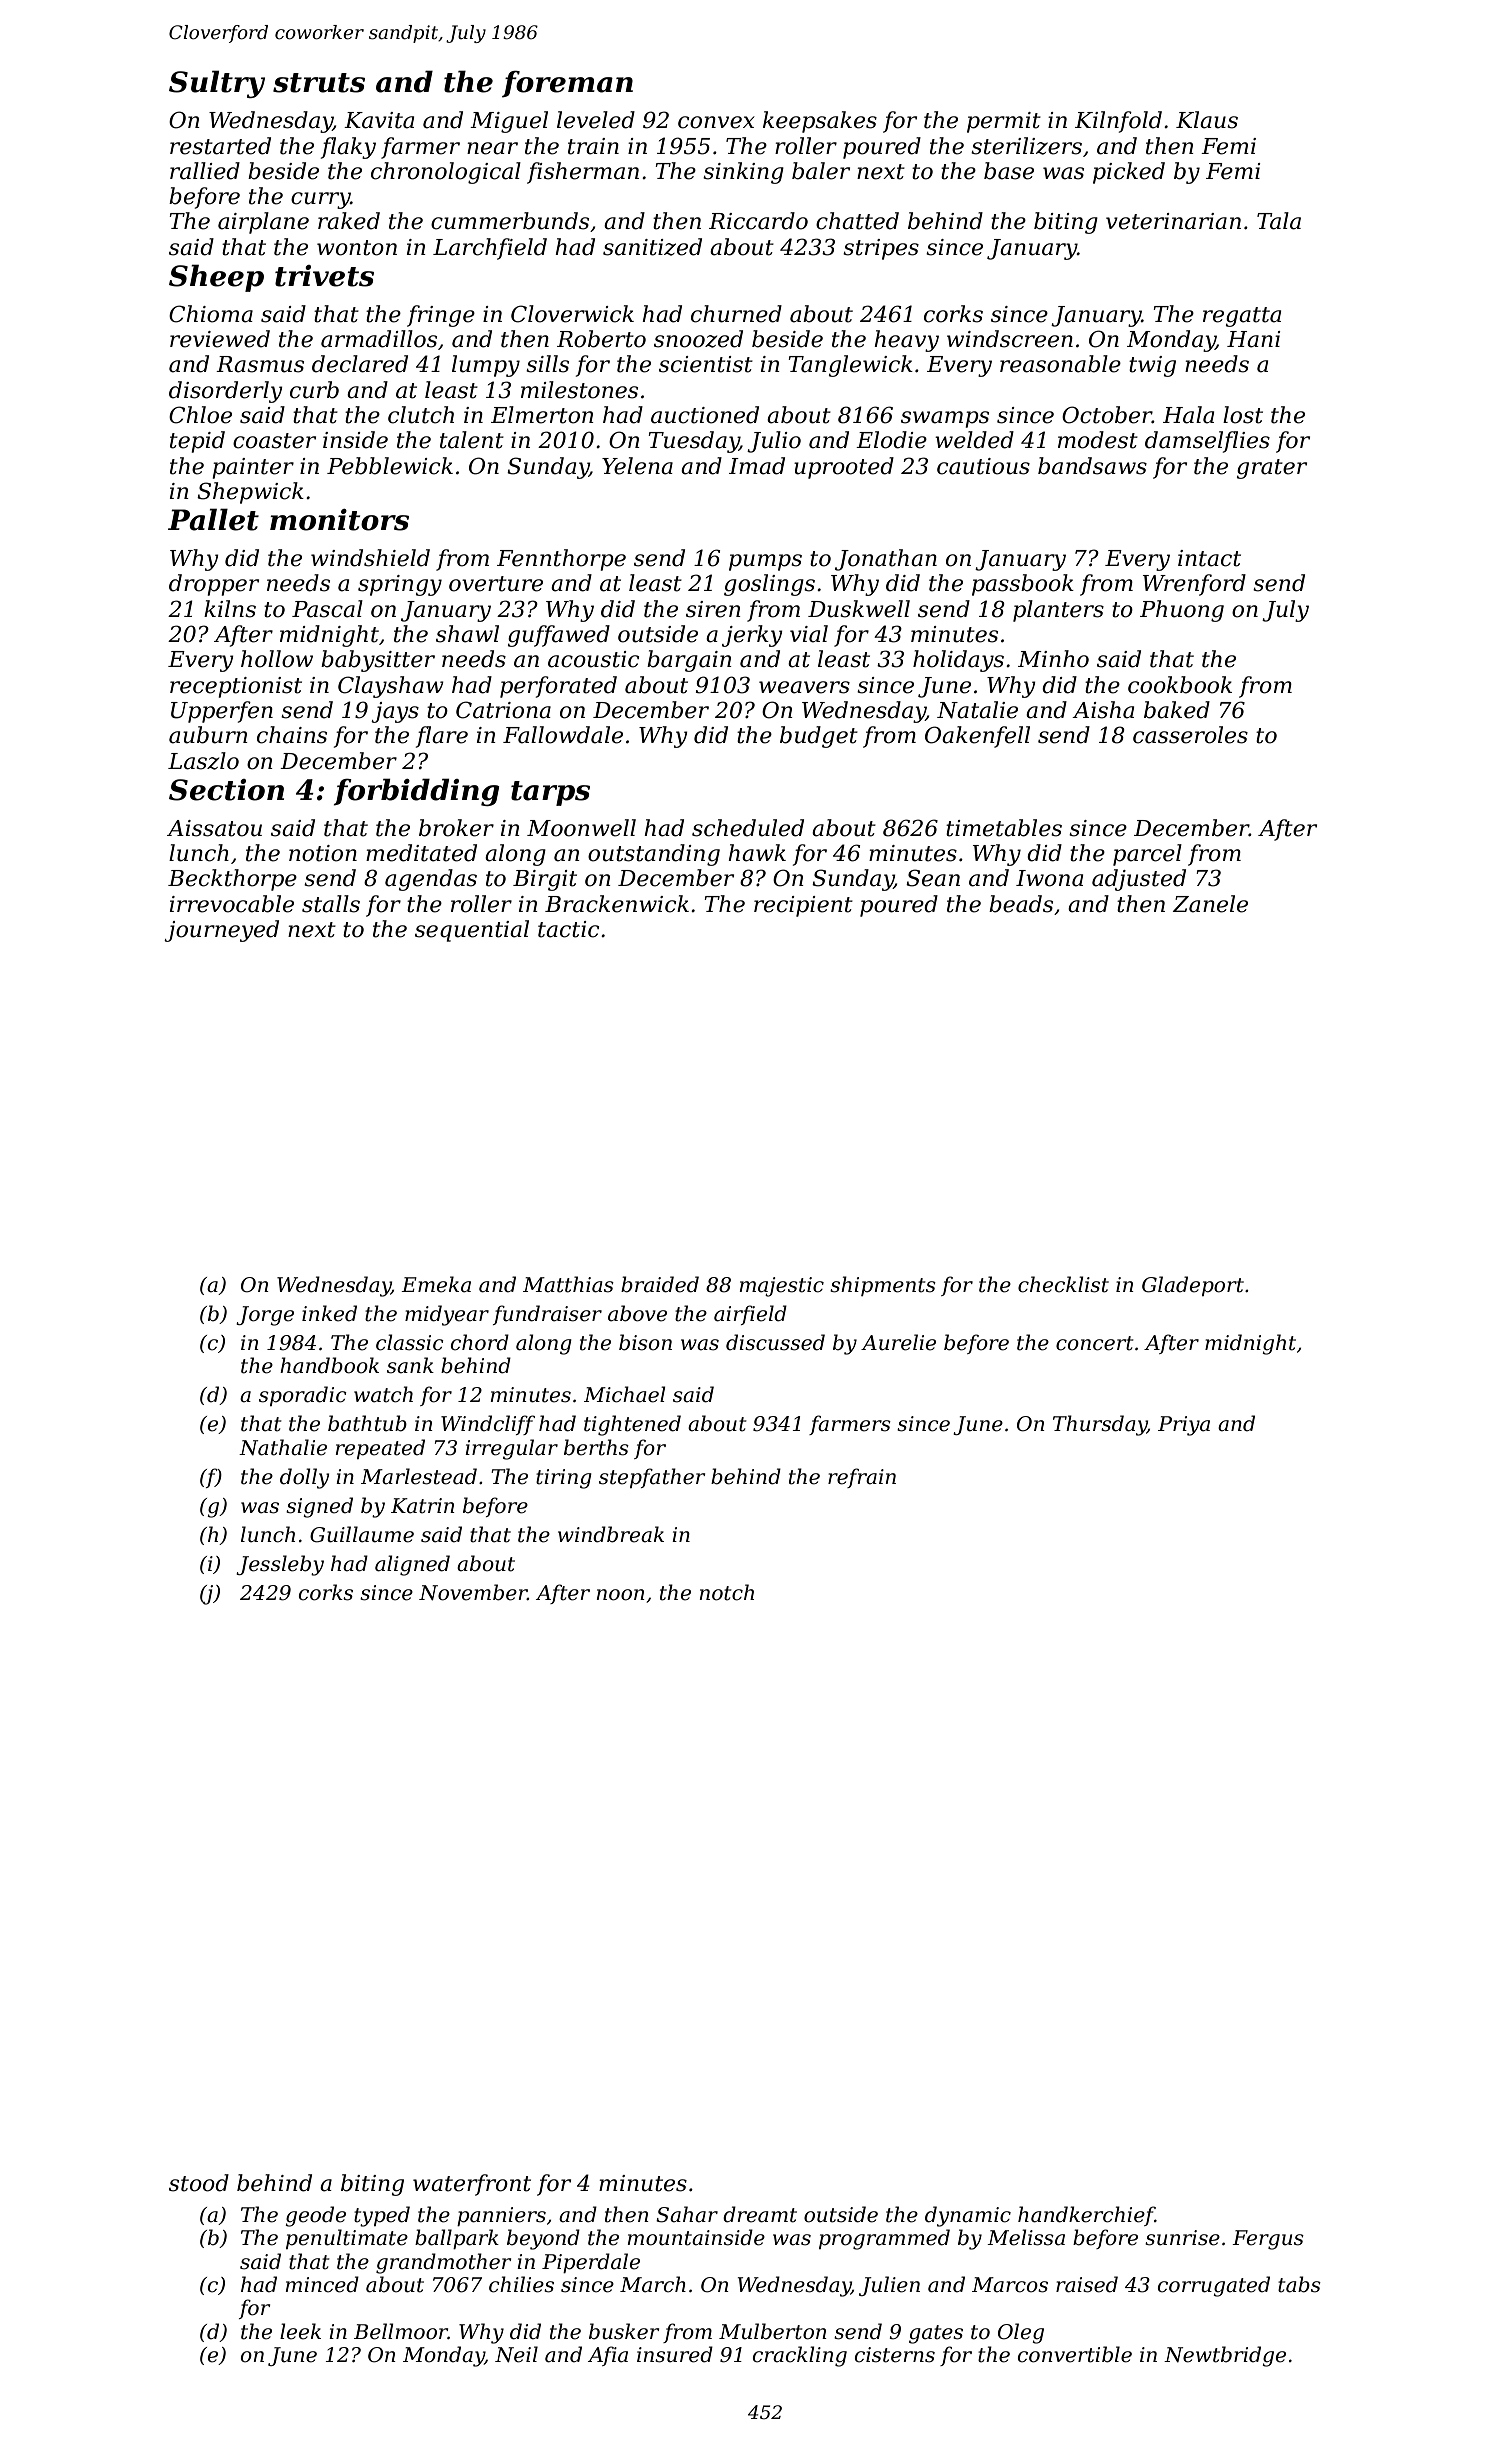  Describe the element at coordinates (211, 314) in the document. I see `Chioma` at that location.
